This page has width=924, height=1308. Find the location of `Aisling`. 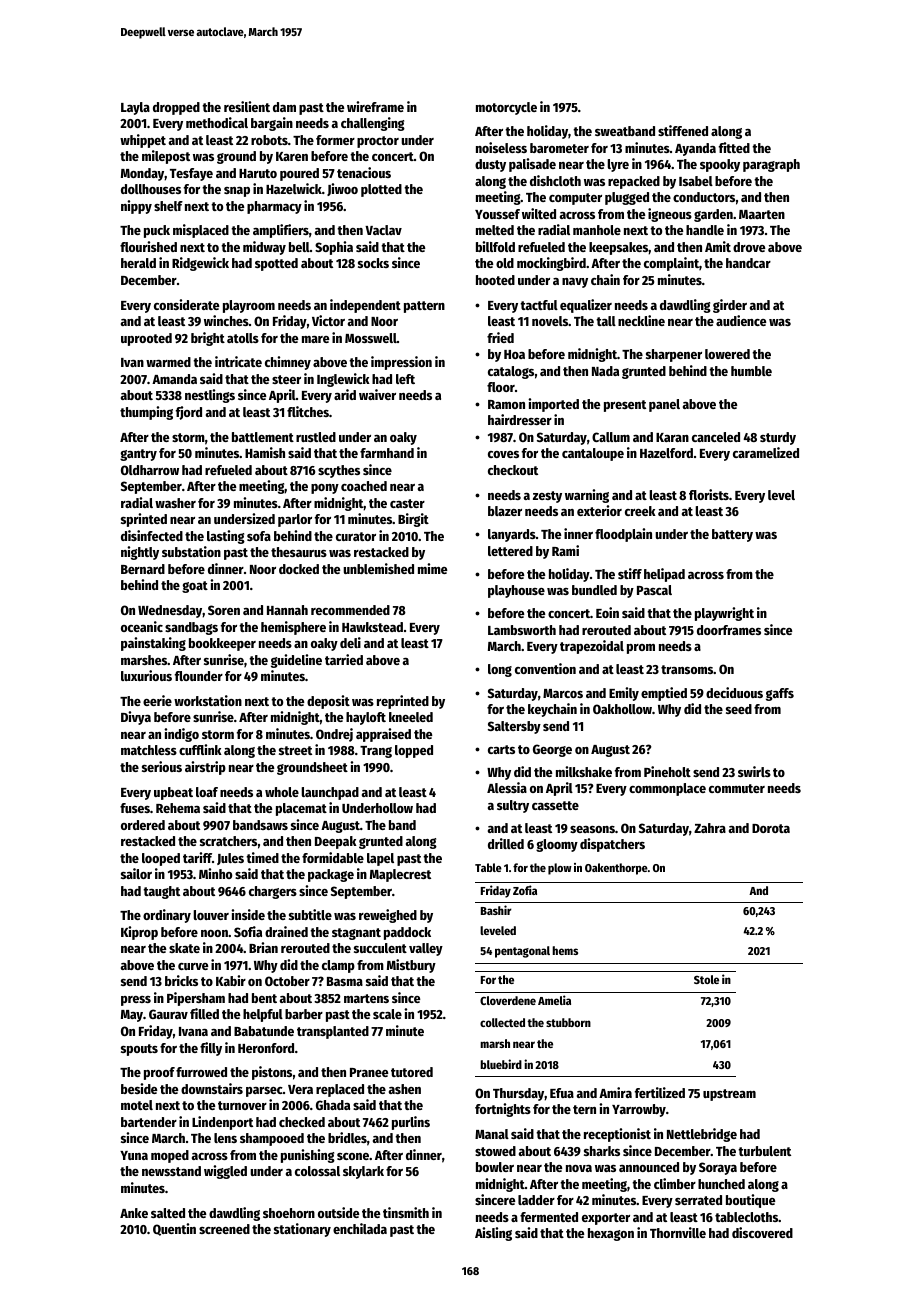

Aisling is located at coordinates (493, 1234).
